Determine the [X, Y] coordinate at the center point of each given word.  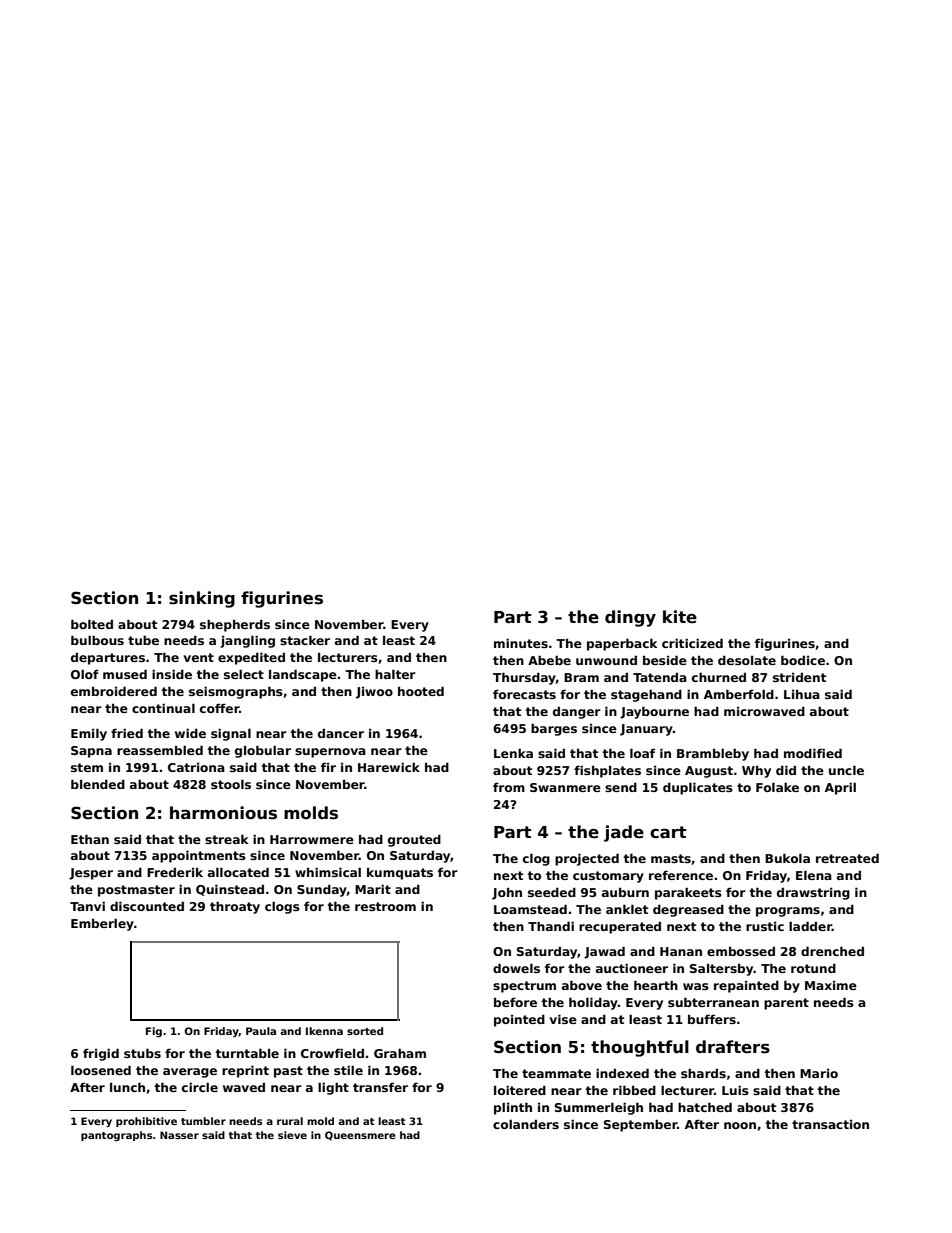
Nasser [179, 1135]
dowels [516, 968]
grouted [414, 840]
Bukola [787, 858]
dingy [630, 618]
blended [98, 784]
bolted [92, 624]
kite [680, 617]
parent [786, 1004]
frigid [101, 1054]
